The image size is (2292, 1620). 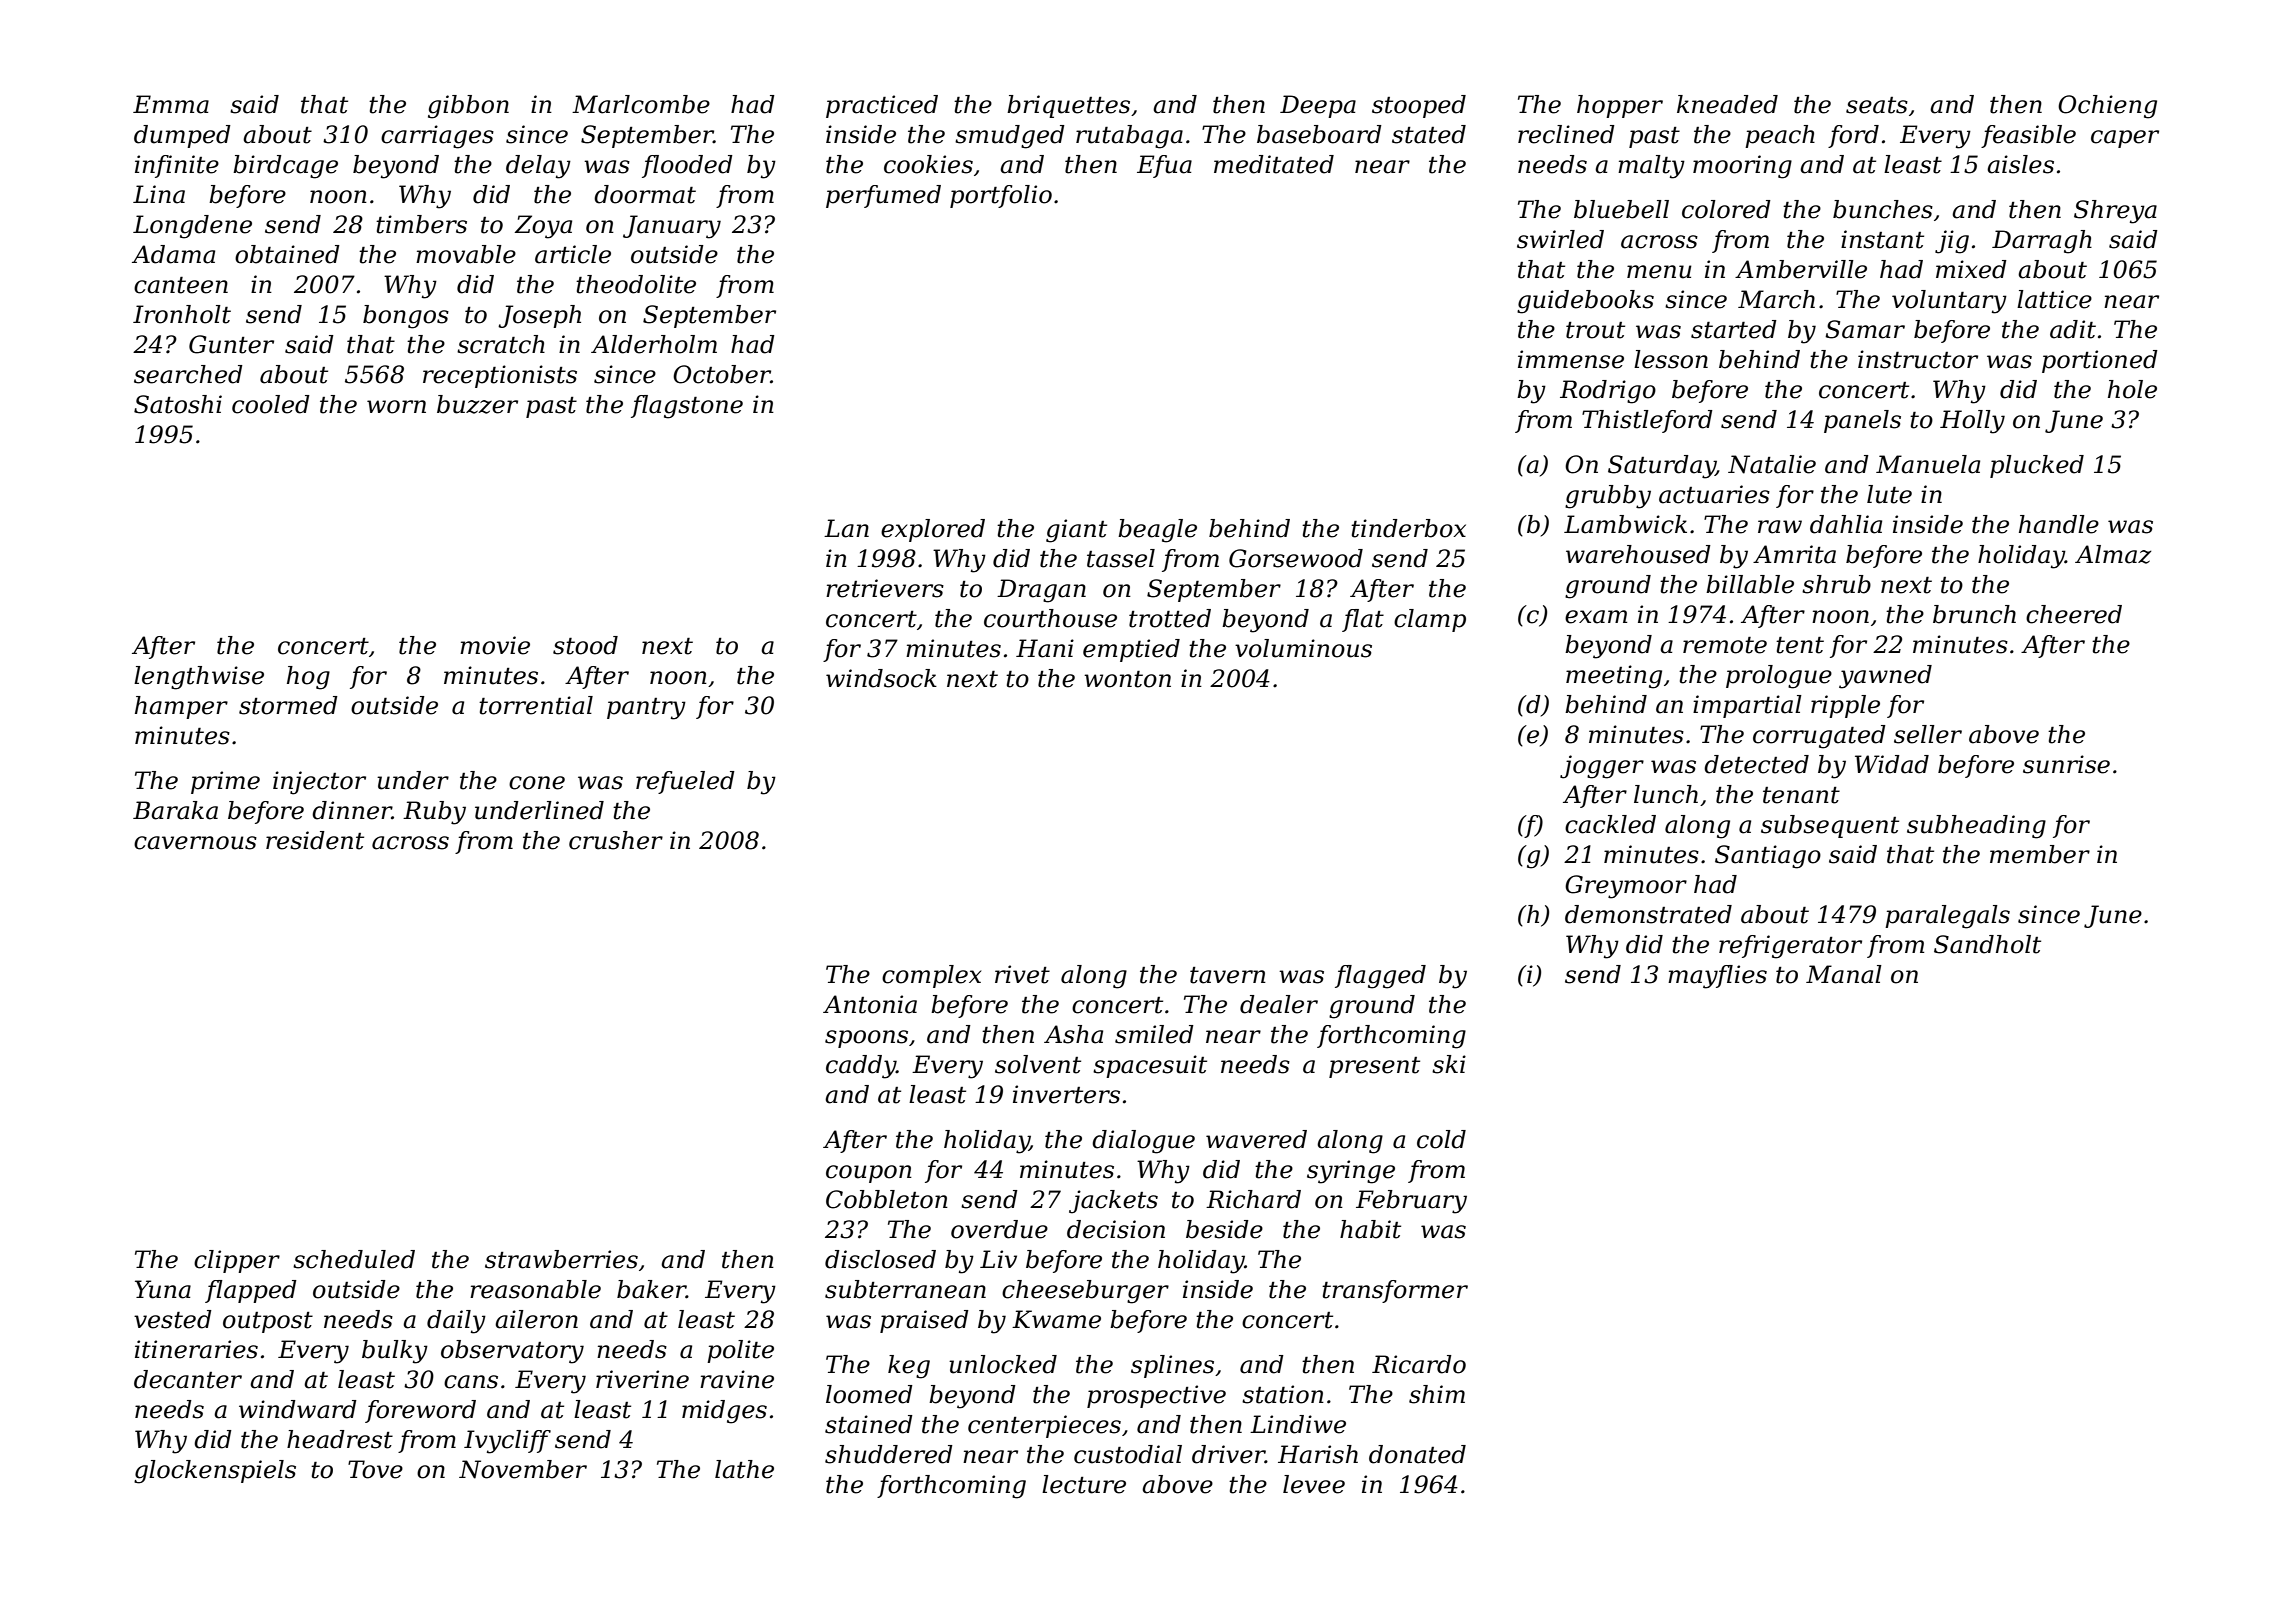 I want to click on Sandholt, so click(x=1987, y=944).
